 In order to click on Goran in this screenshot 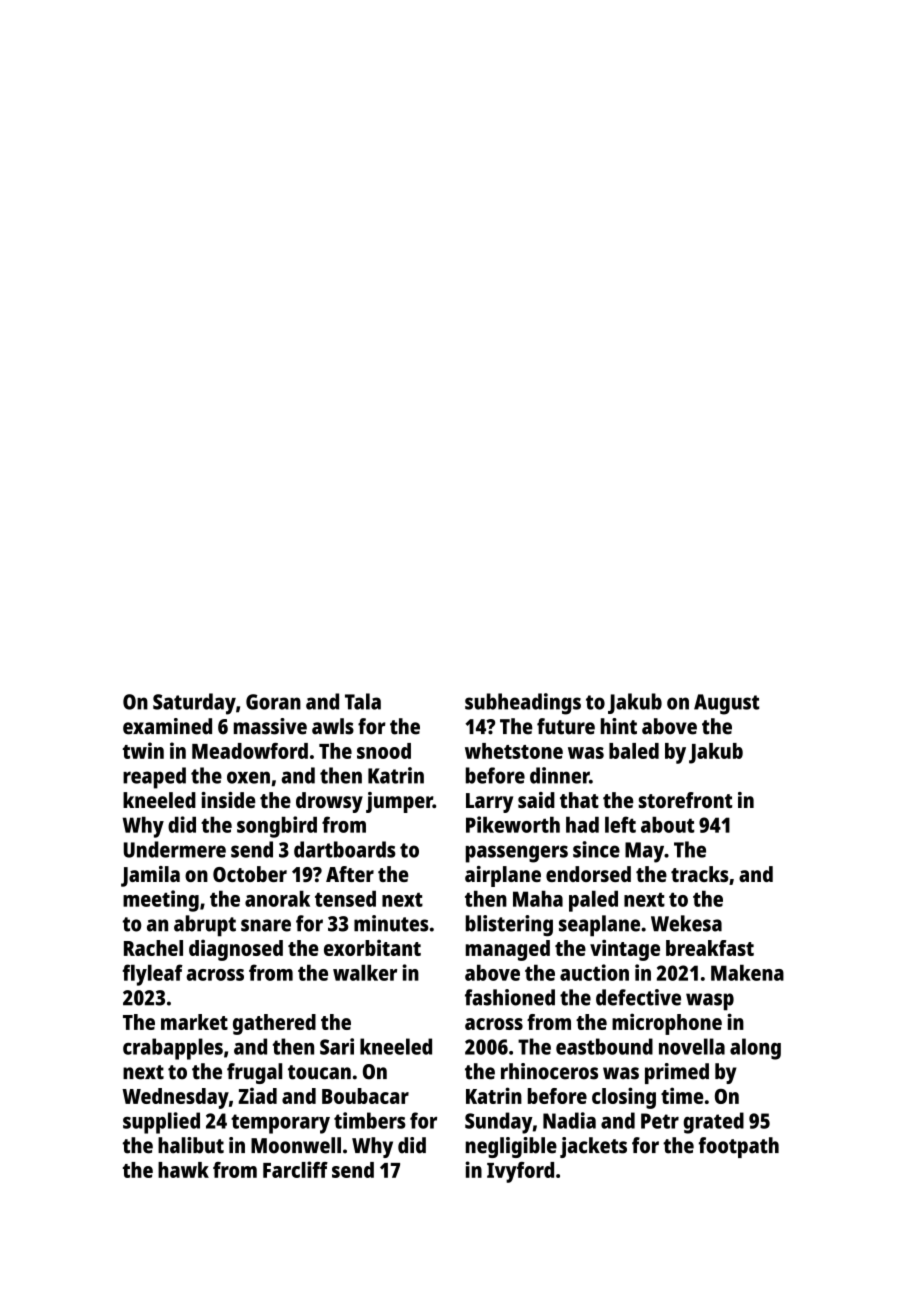, I will do `click(273, 702)`.
